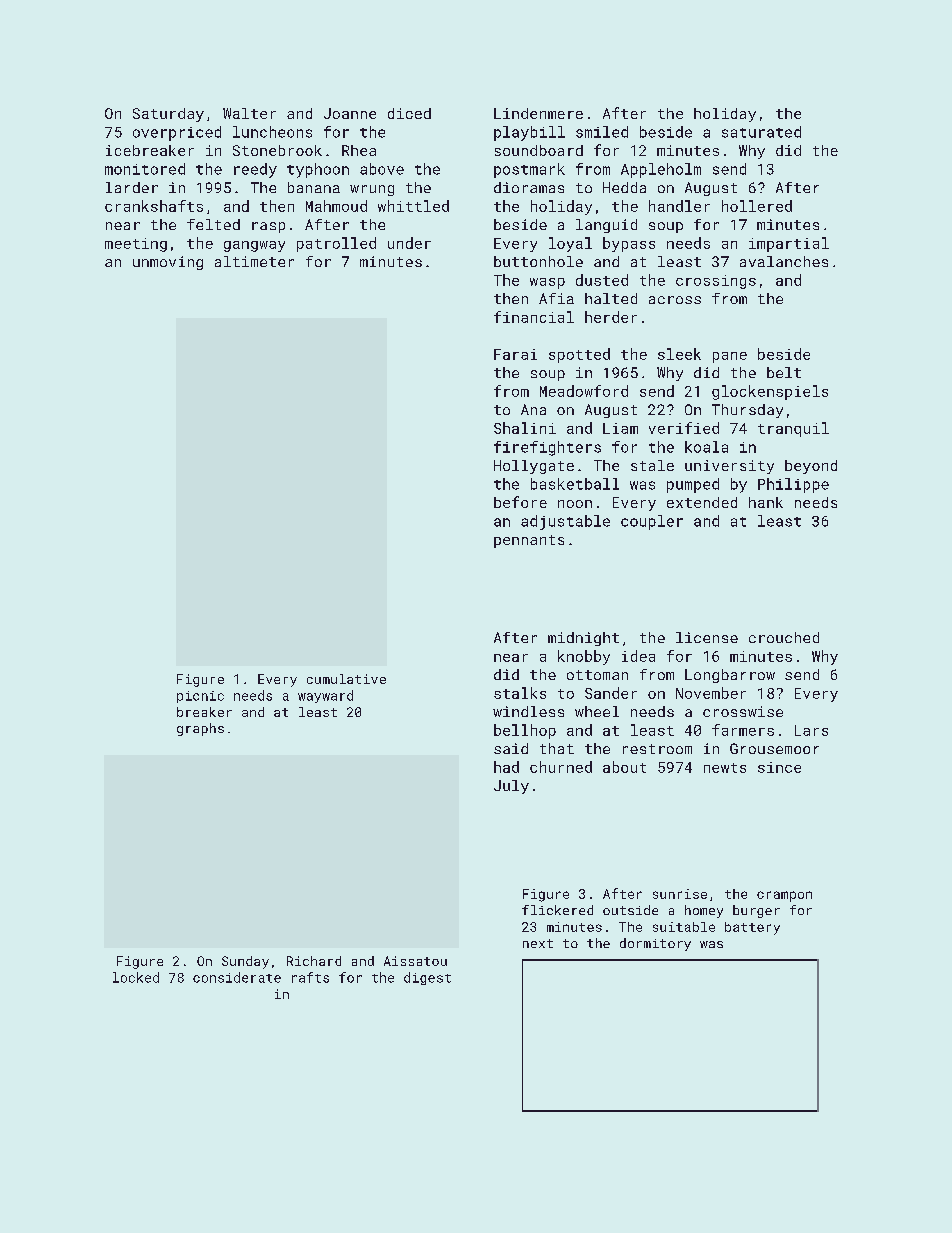 Image resolution: width=952 pixels, height=1233 pixels. What do you see at coordinates (237, 977) in the image?
I see `considerate` at bounding box center [237, 977].
